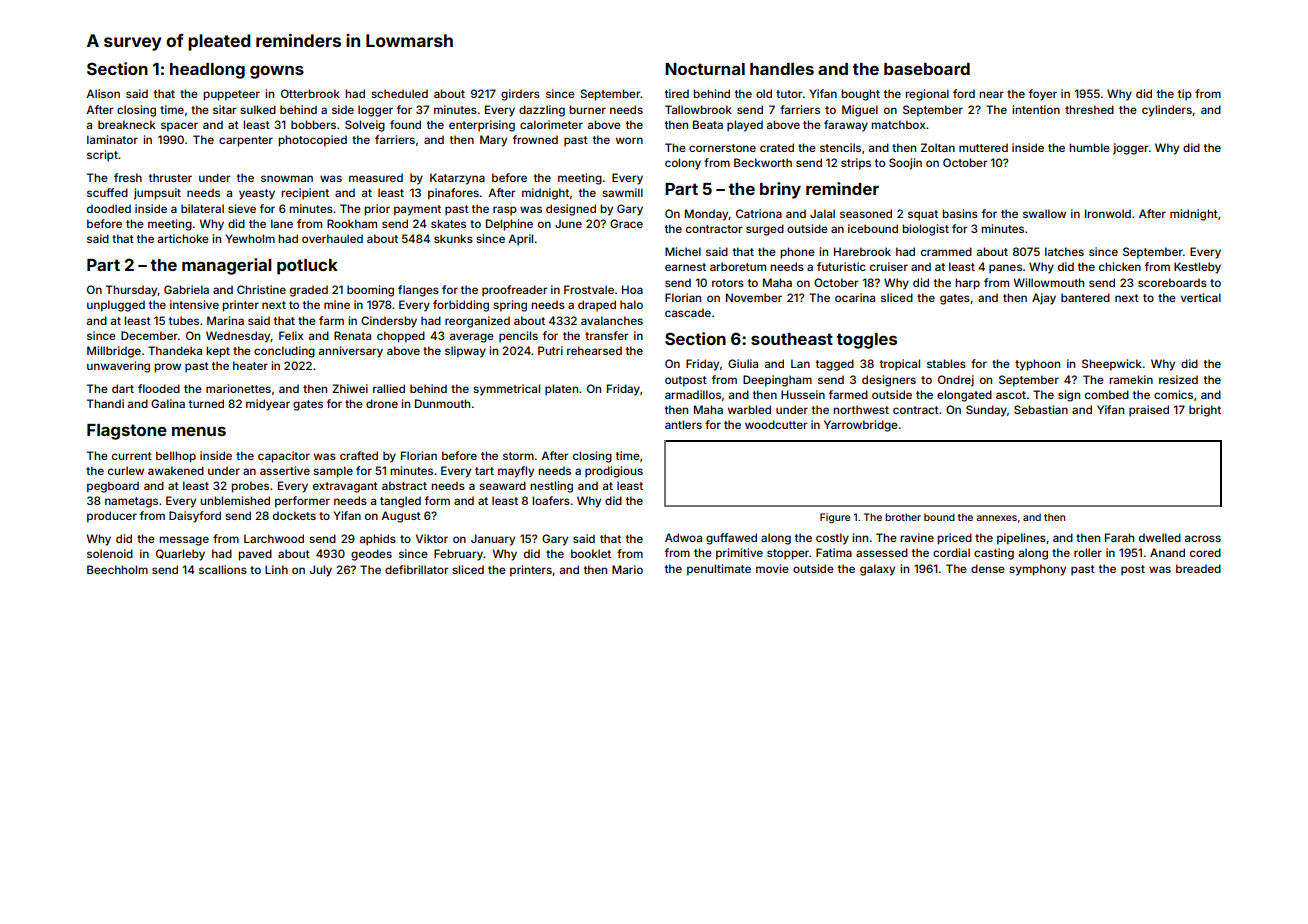 This image has width=1308, height=924. I want to click on tutor, so click(789, 94).
